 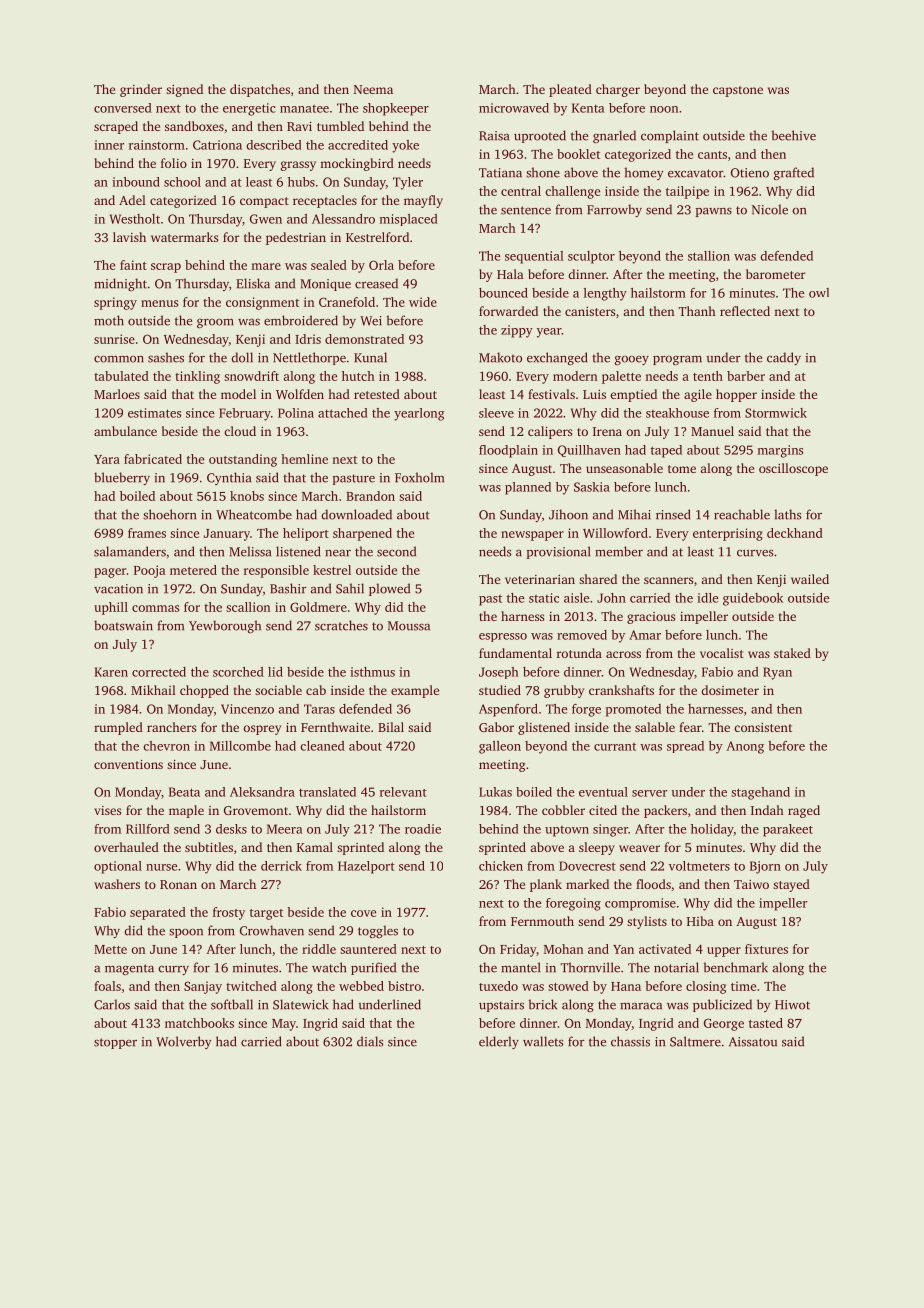 I want to click on yoke, so click(x=405, y=146).
